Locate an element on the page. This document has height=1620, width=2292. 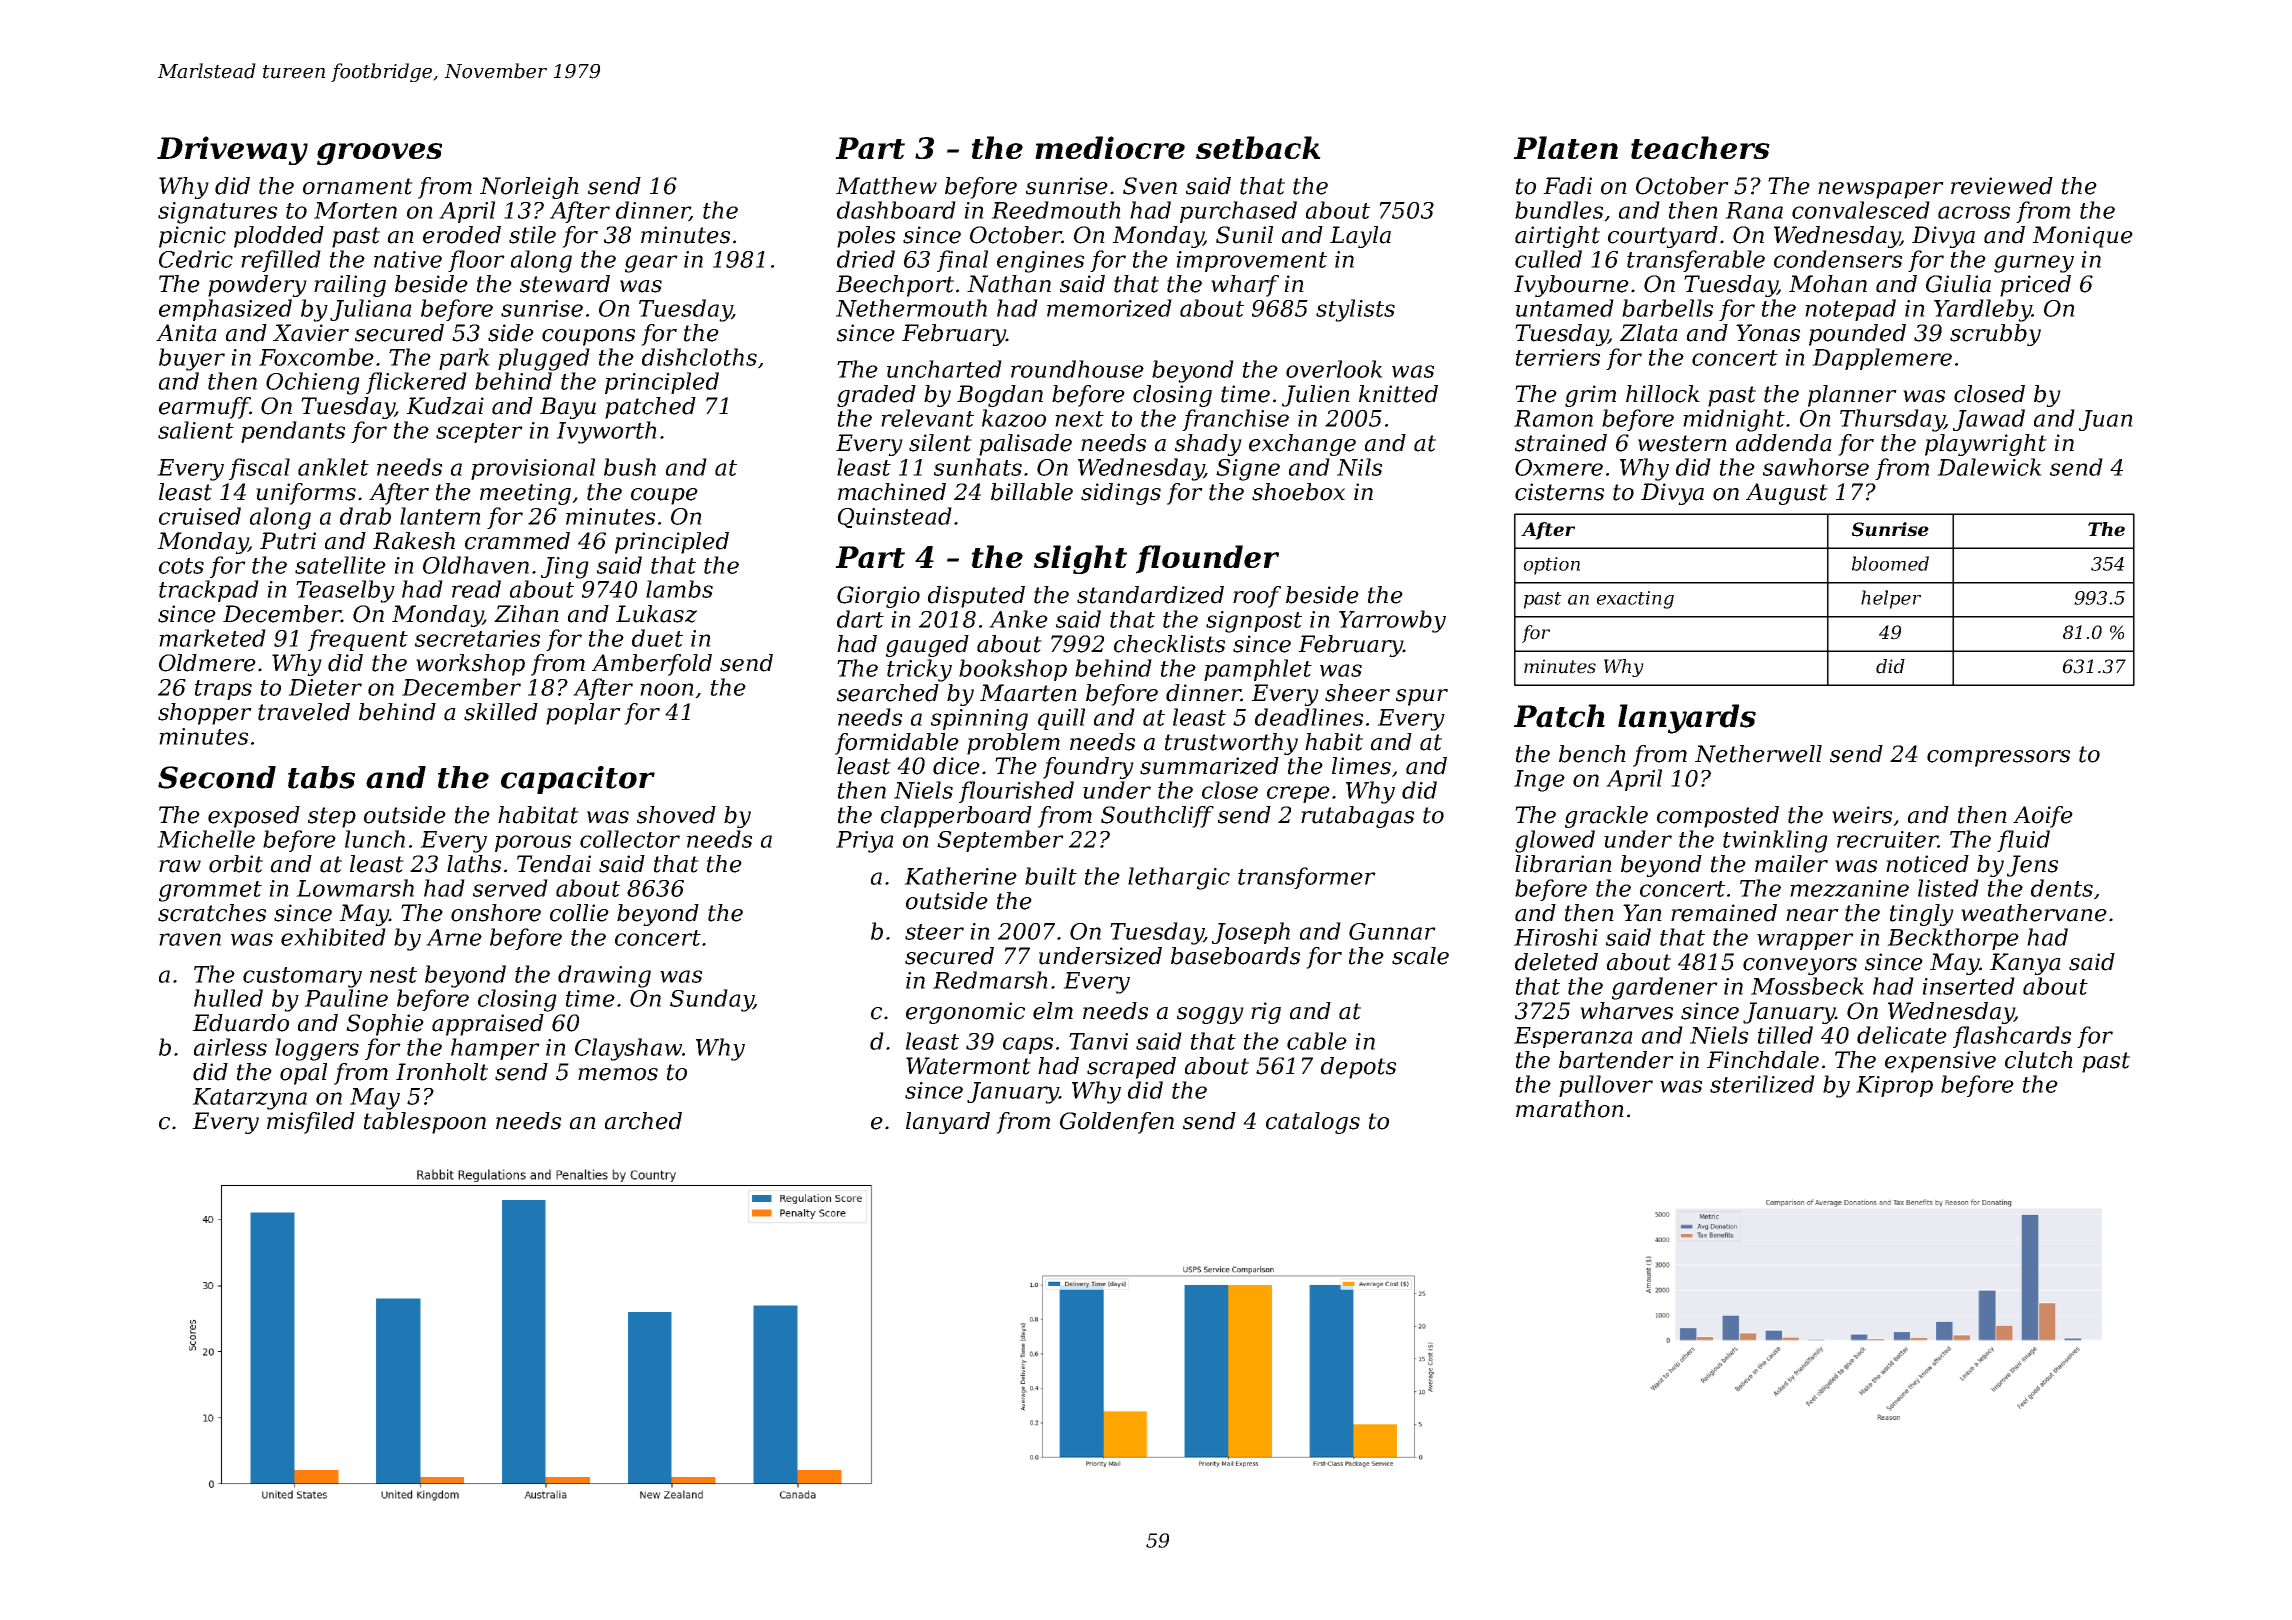
shopper is located at coordinates (205, 714).
